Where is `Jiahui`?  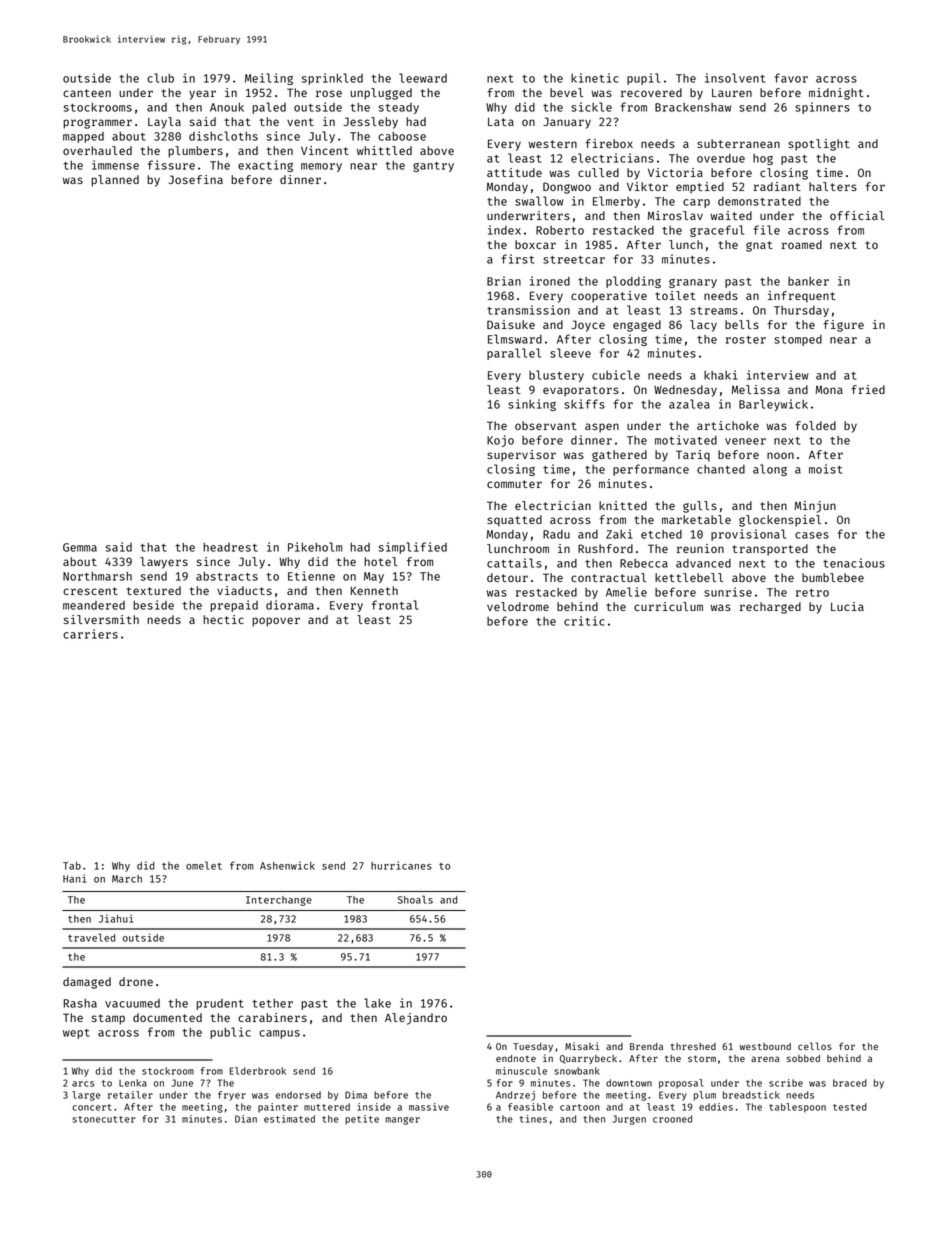
Jiahui is located at coordinates (116, 918).
